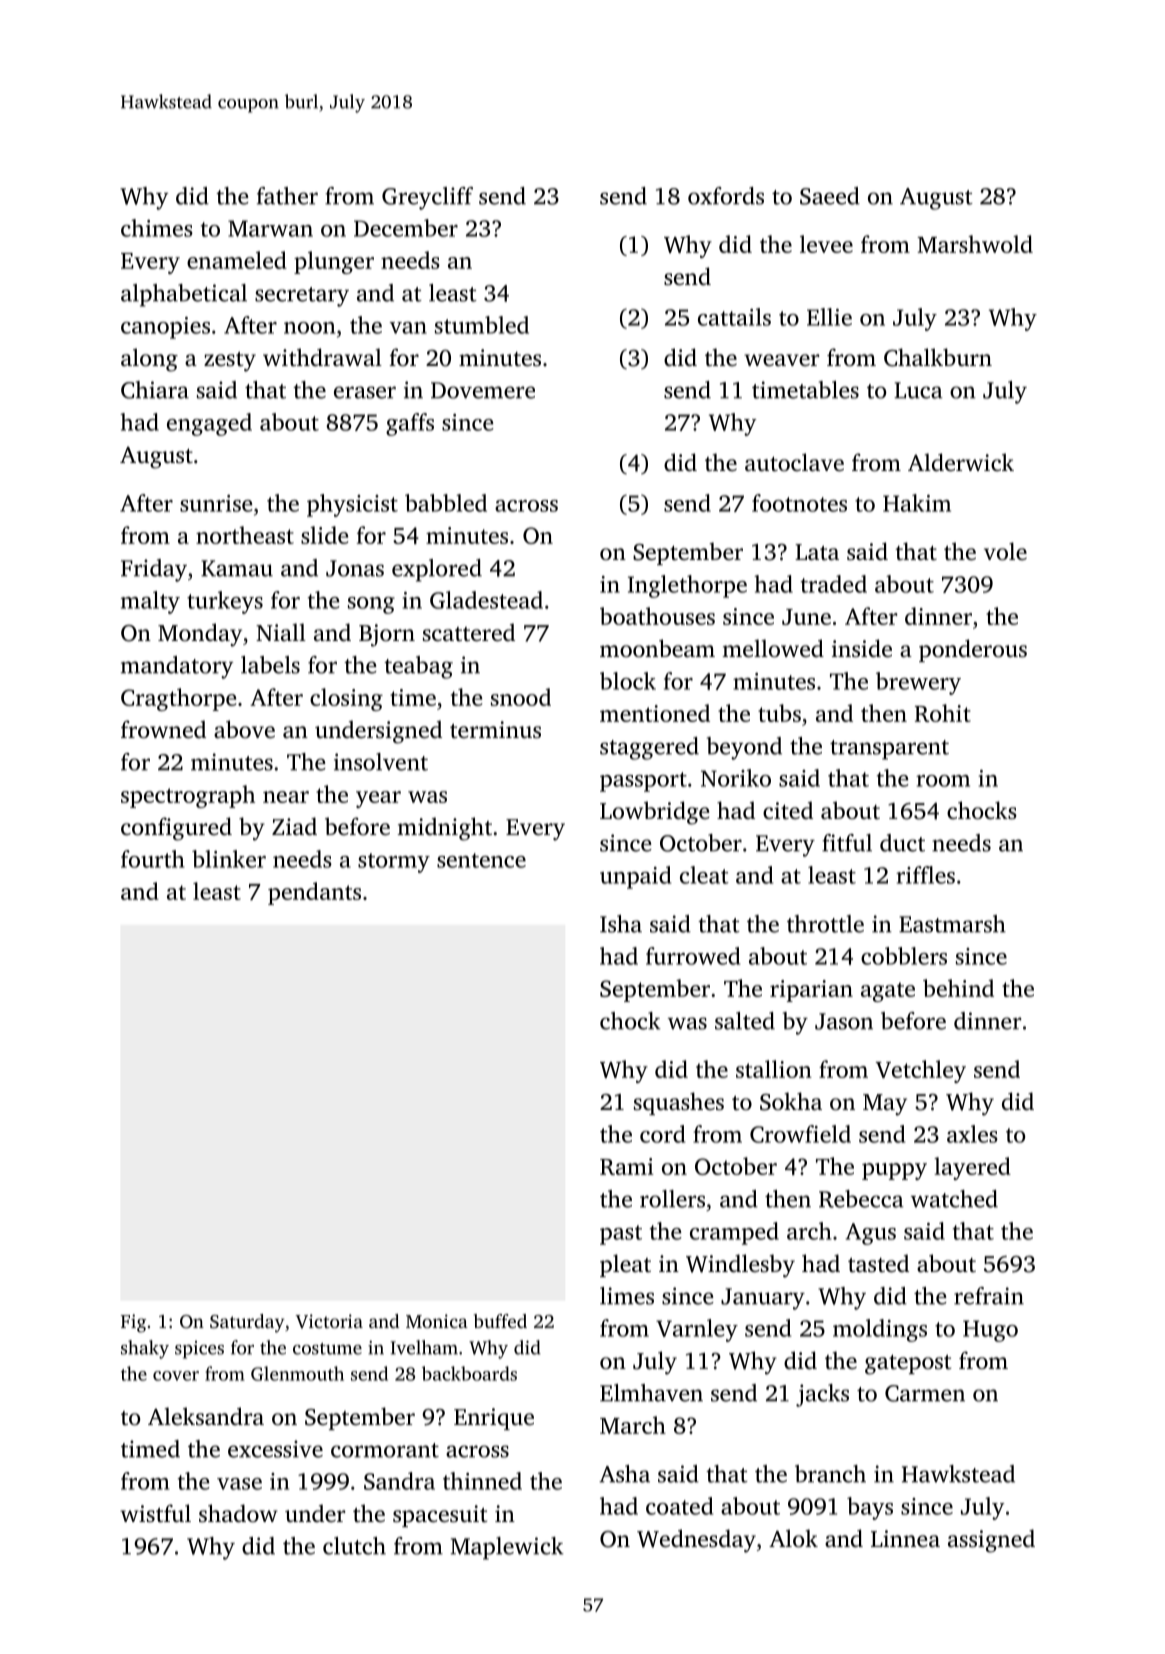 This screenshot has height=1654, width=1165. Describe the element at coordinates (481, 860) in the screenshot. I see `sentence` at that location.
